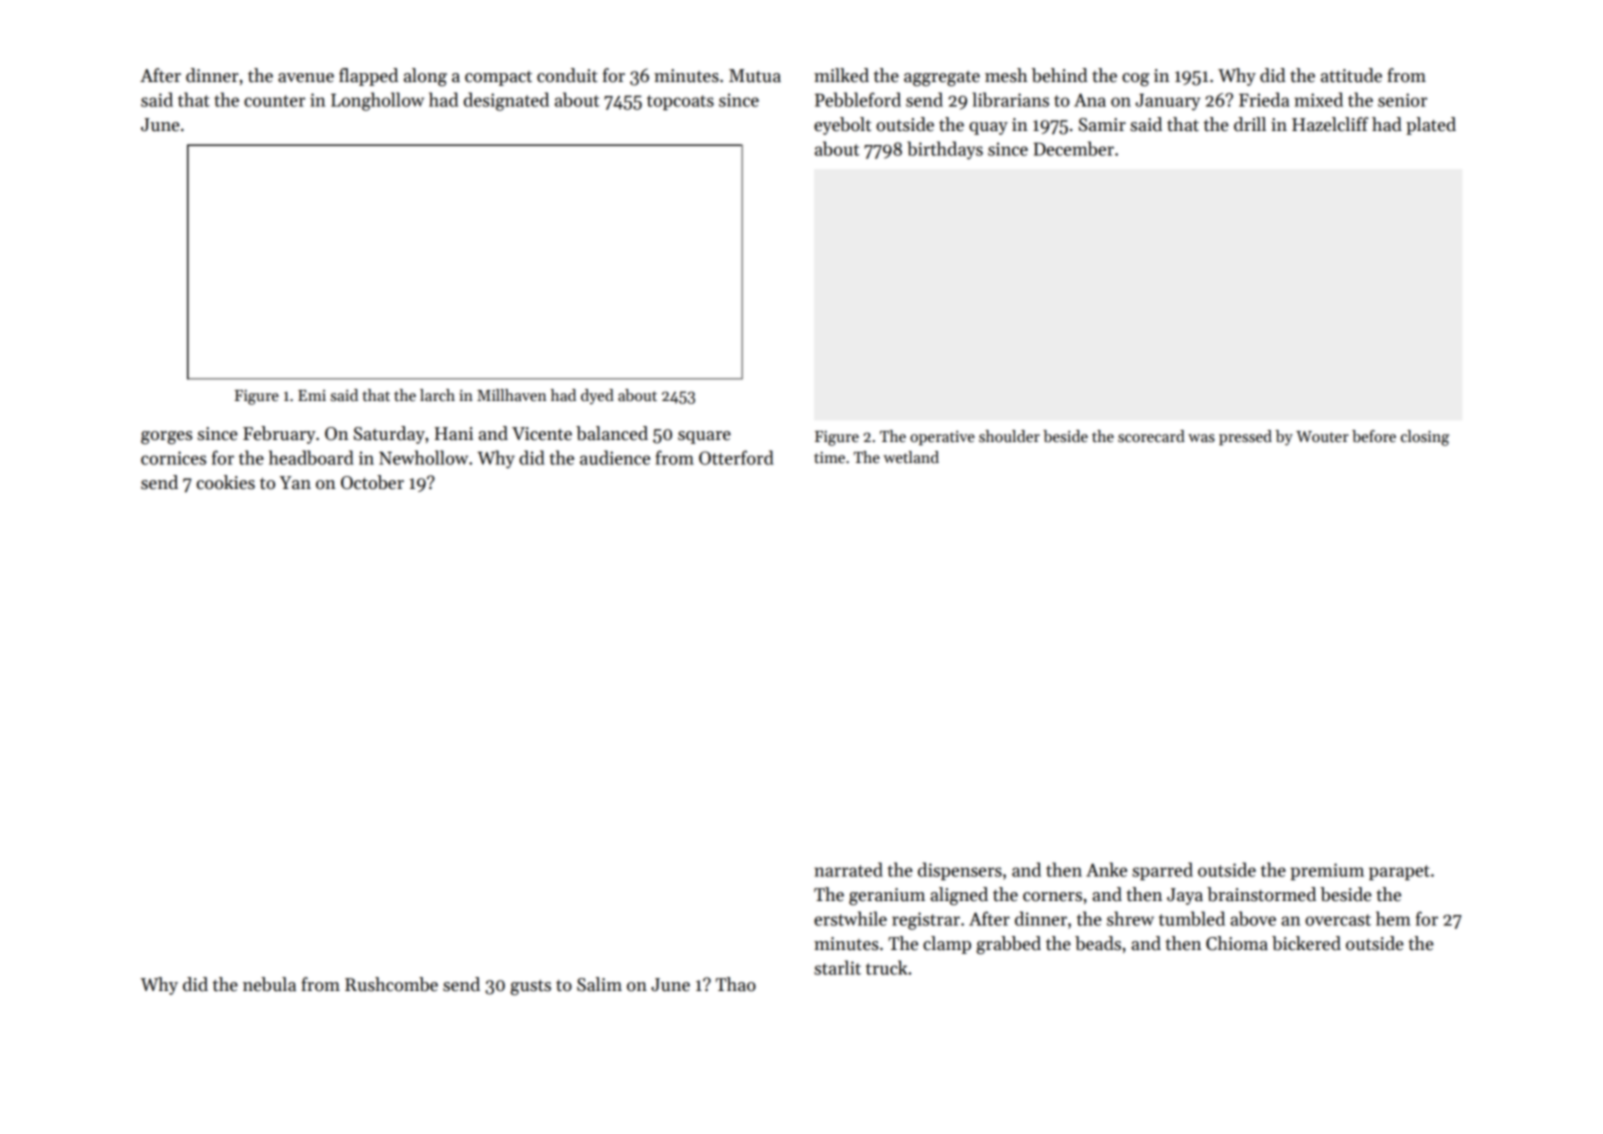 The image size is (1603, 1134). I want to click on dyed, so click(597, 397).
